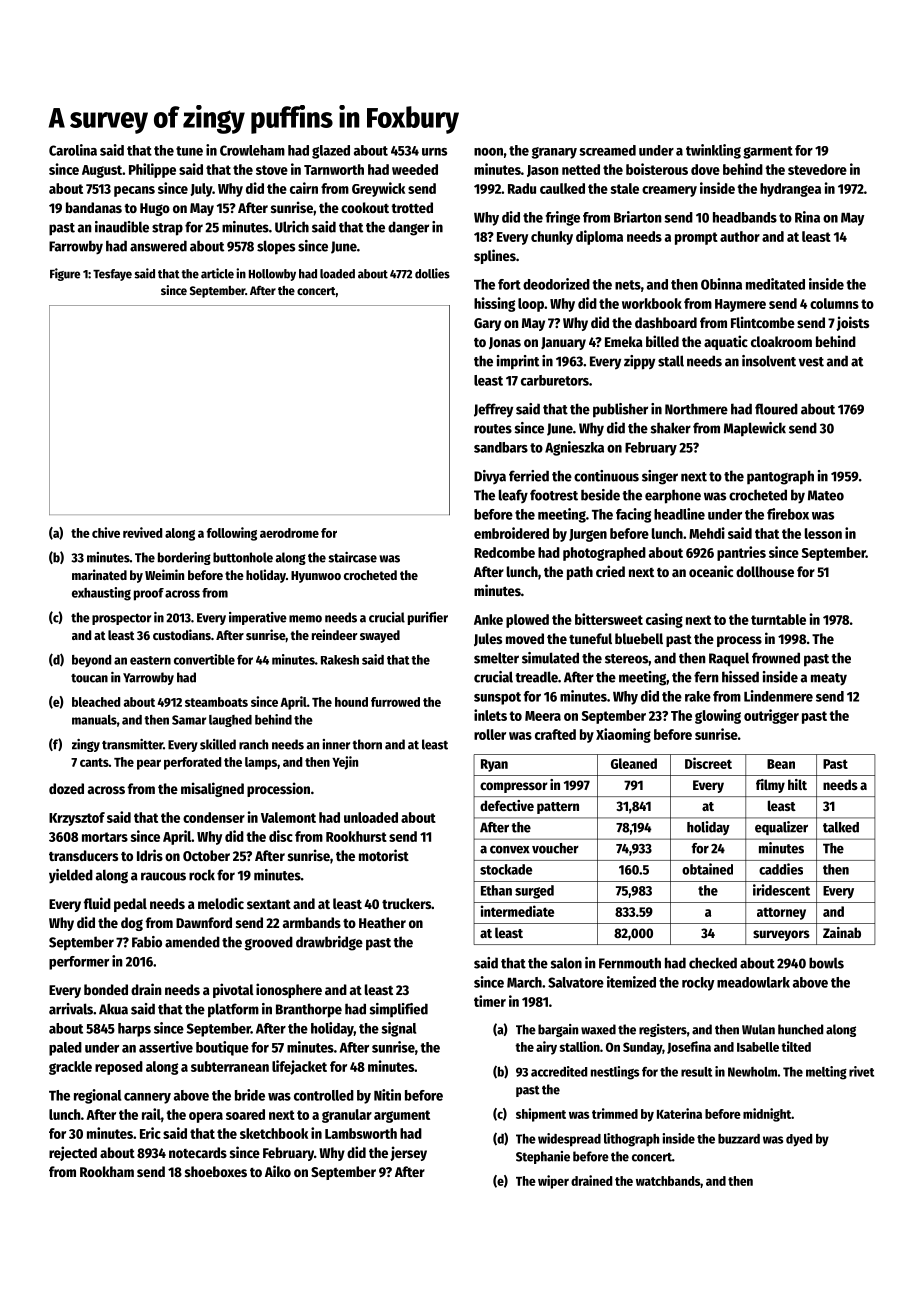 This screenshot has height=1308, width=924. Describe the element at coordinates (826, 1073) in the screenshot. I see `melting` at that location.
